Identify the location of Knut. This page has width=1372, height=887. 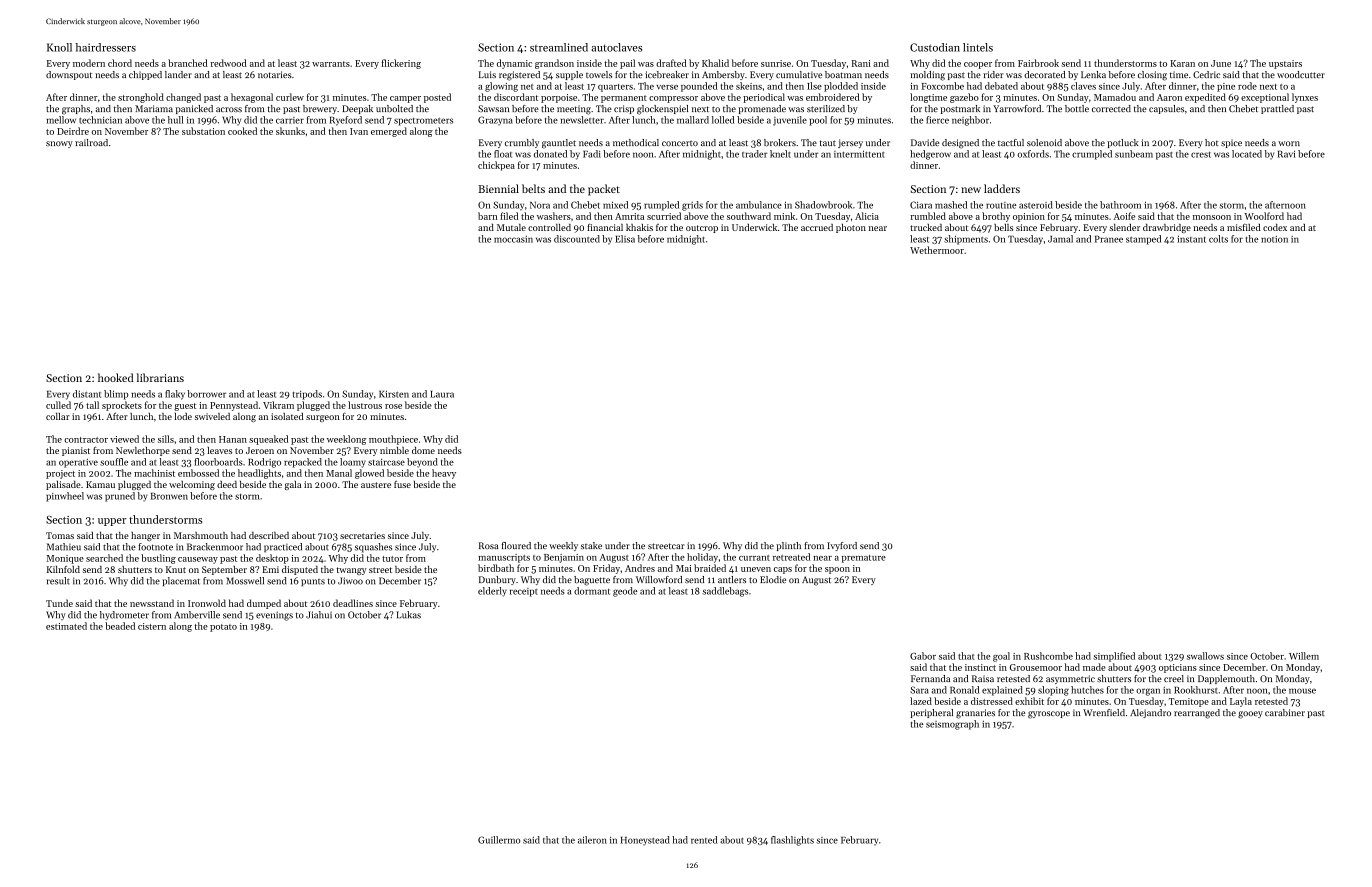
(176, 569).
